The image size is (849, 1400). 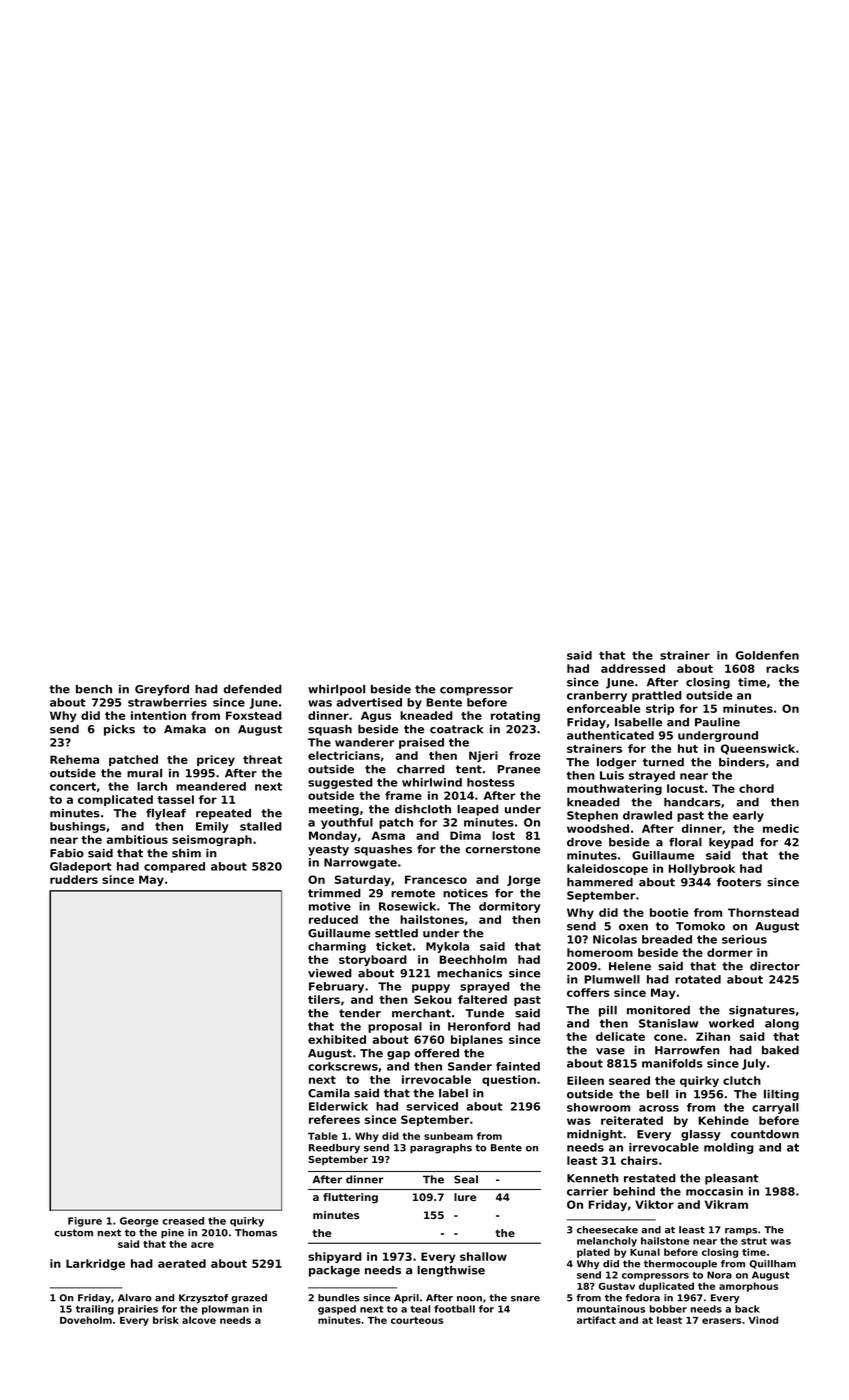 I want to click on showroom, so click(x=598, y=1107).
